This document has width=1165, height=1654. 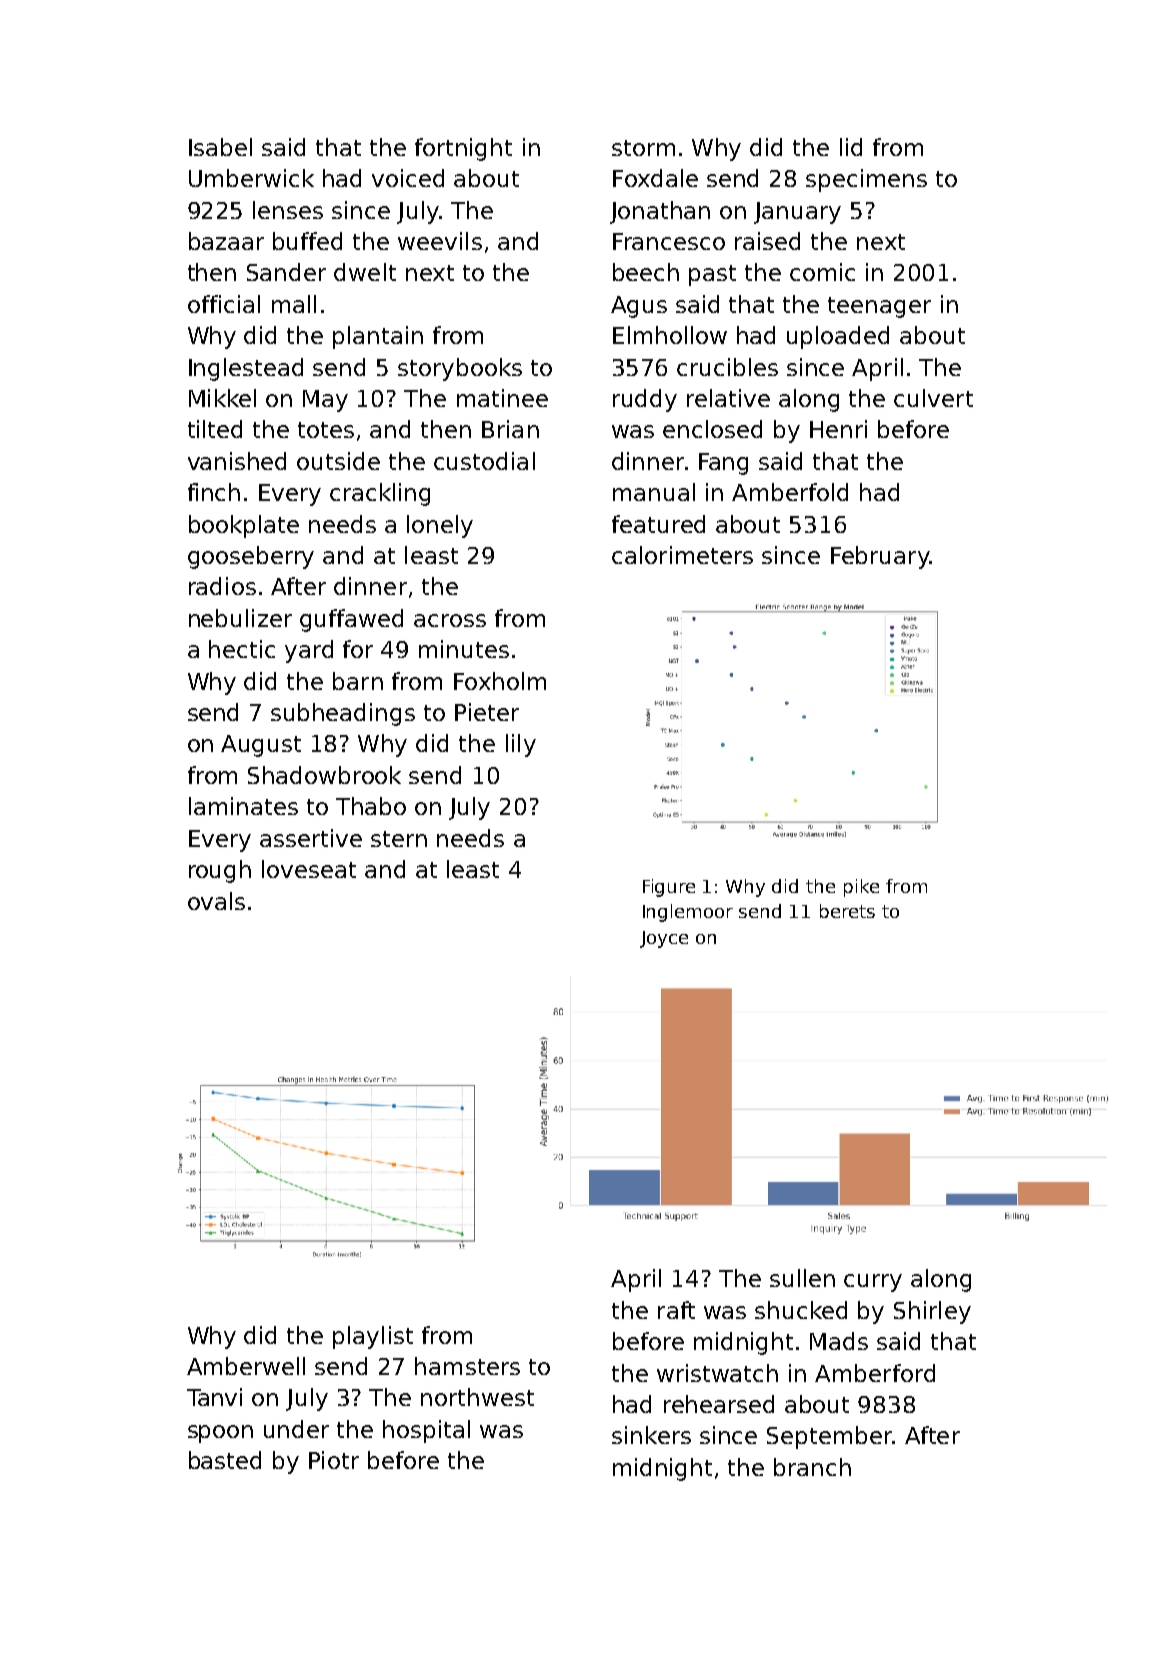 What do you see at coordinates (682, 555) in the document?
I see `calorimeters` at bounding box center [682, 555].
